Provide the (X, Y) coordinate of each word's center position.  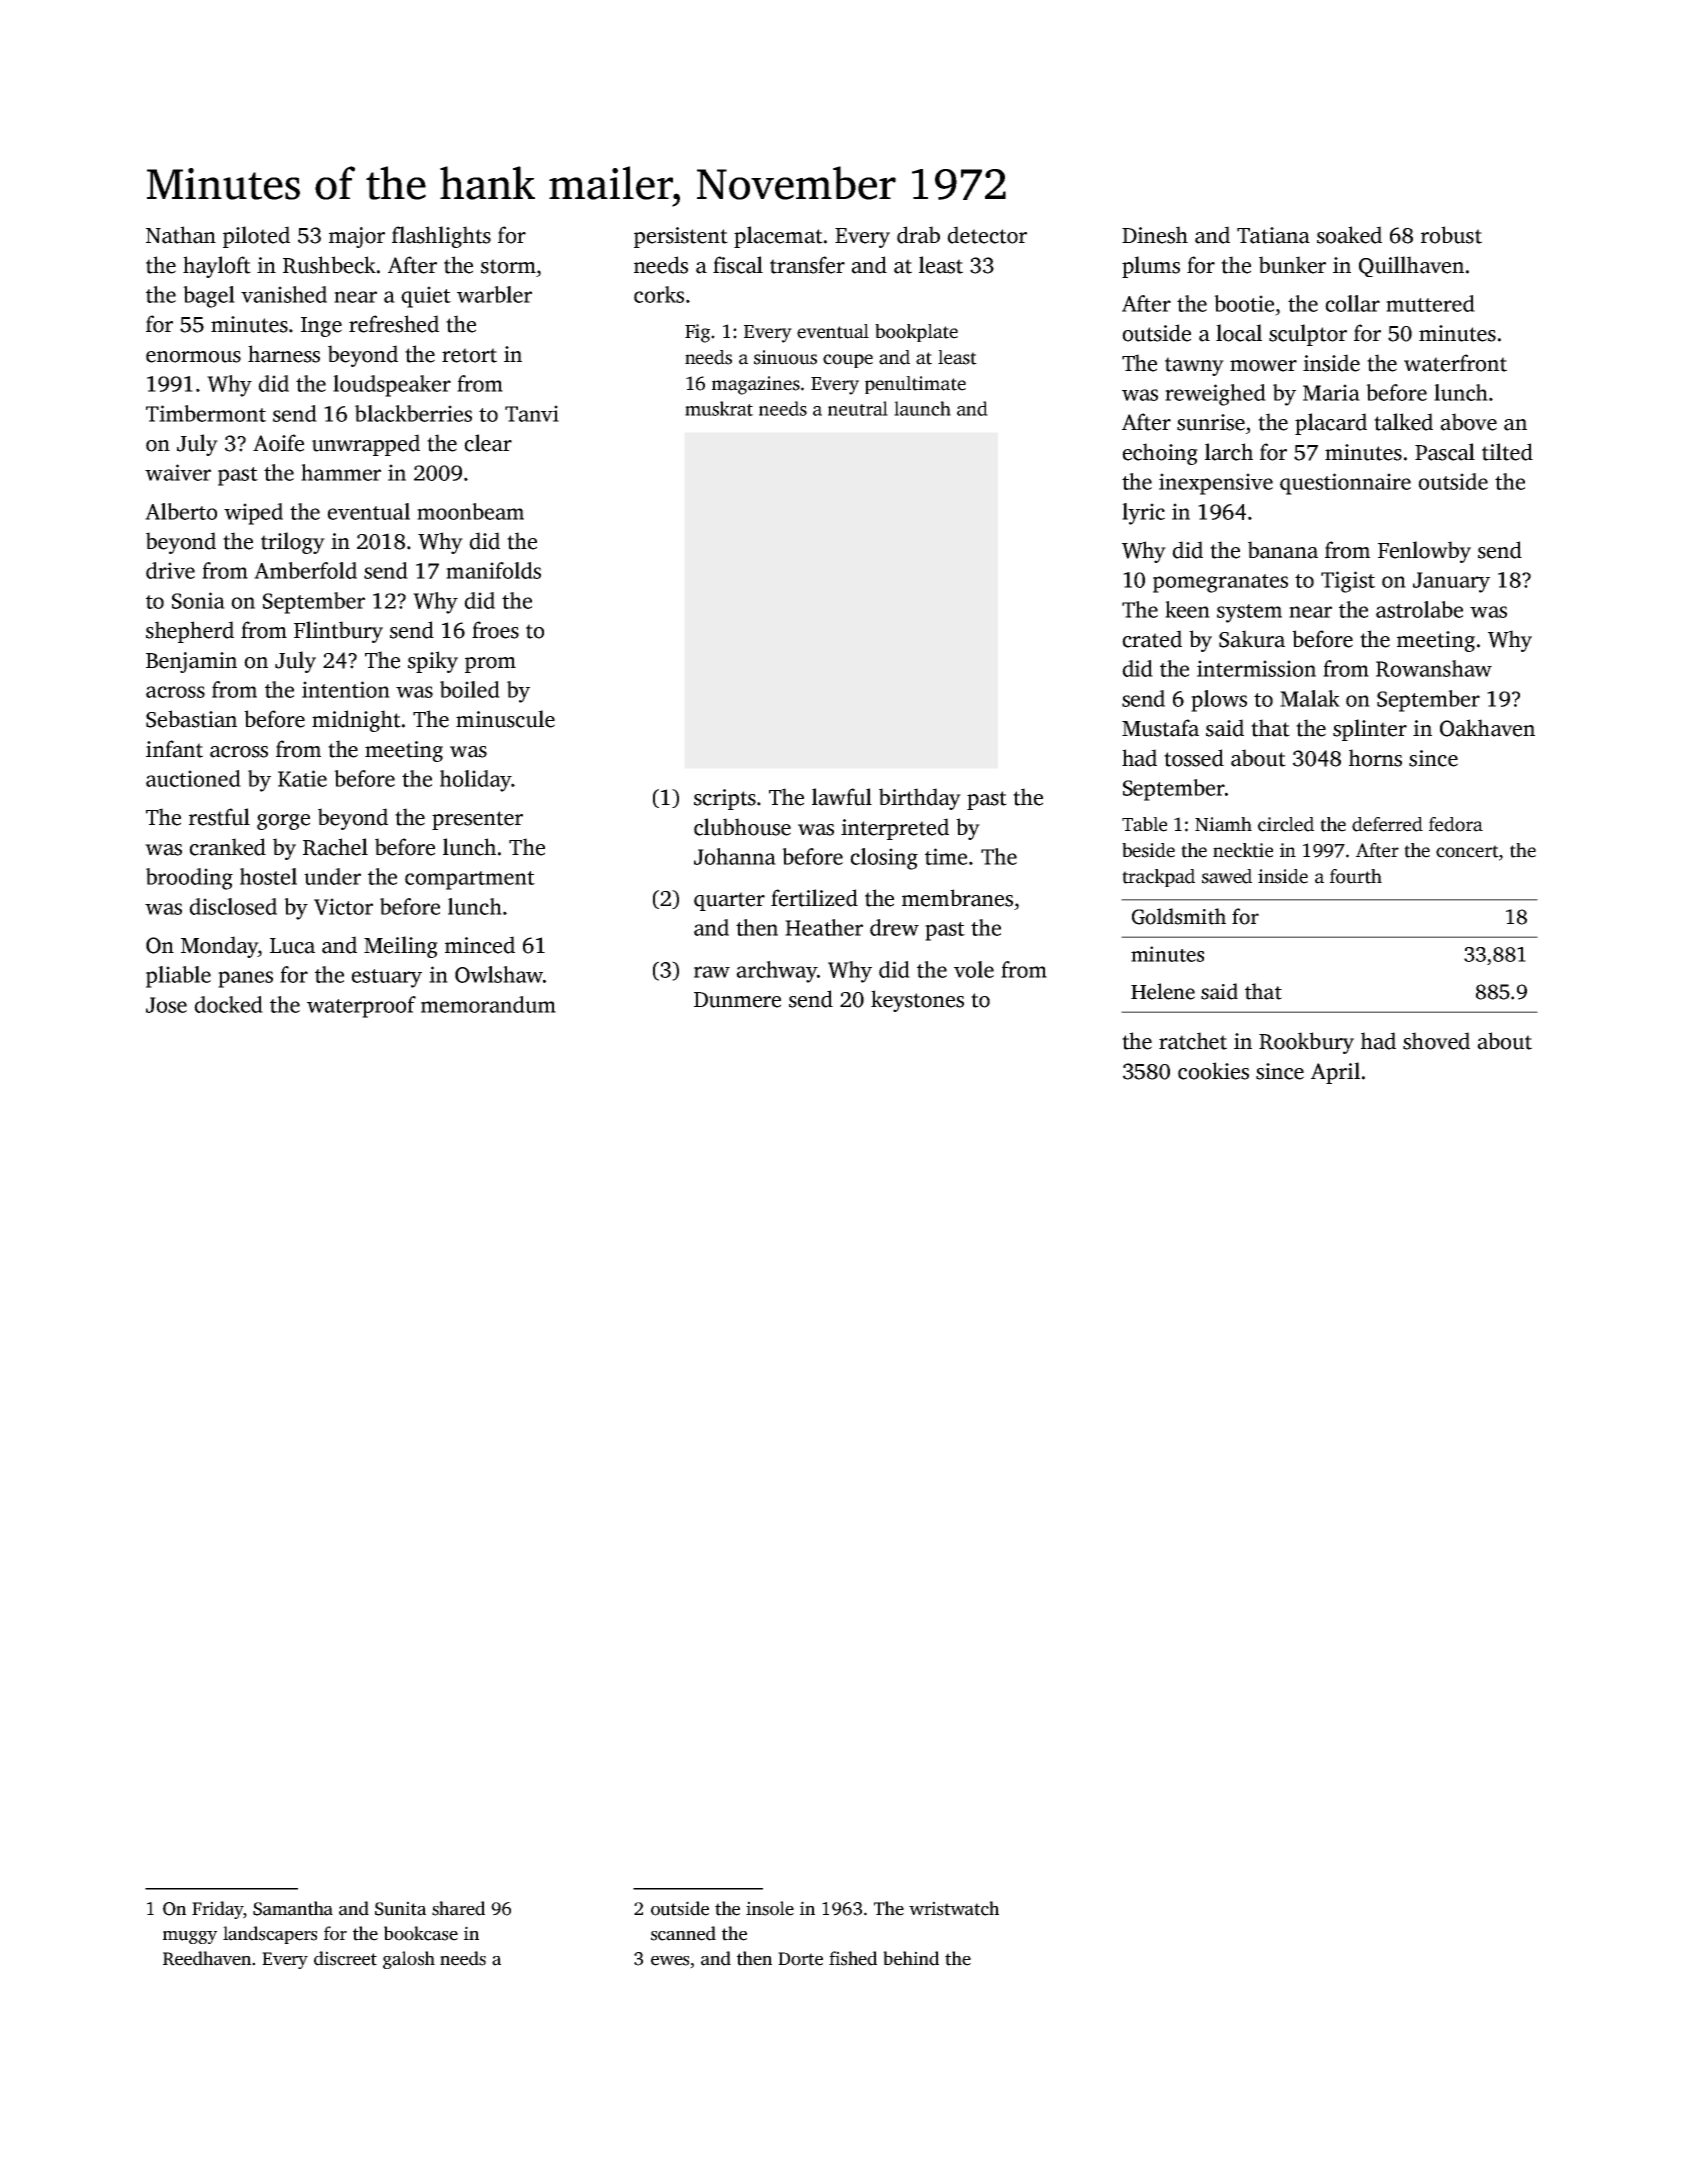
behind (911, 1958)
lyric (1143, 514)
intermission (1256, 668)
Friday (217, 1910)
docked (228, 1004)
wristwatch (954, 1908)
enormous (193, 357)
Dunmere (737, 1000)
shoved (1436, 1041)
